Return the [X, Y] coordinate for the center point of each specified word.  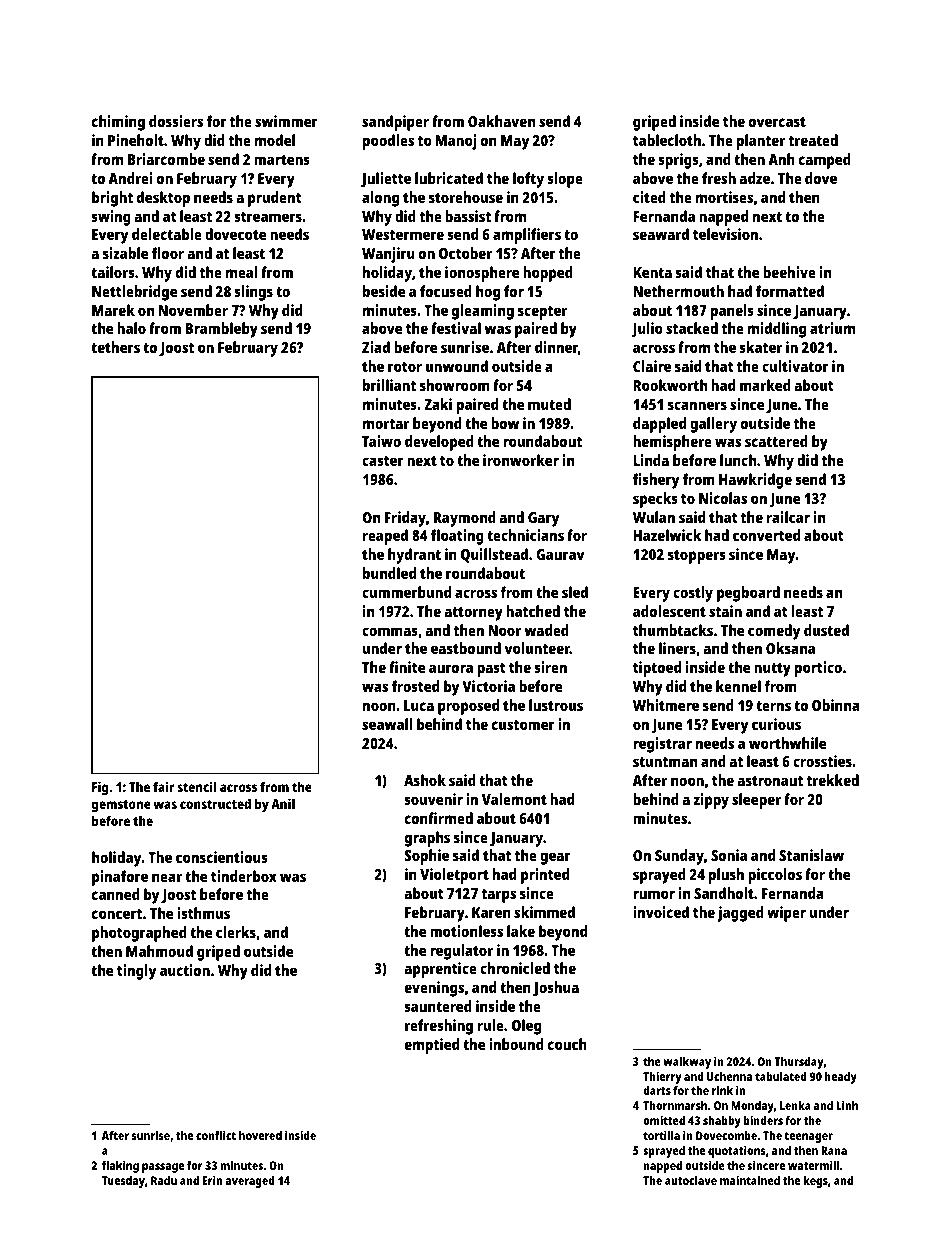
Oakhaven [501, 121]
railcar [788, 517]
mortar [386, 424]
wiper [786, 914]
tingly [136, 972]
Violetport [454, 876]
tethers [115, 347]
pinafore [120, 878]
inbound [516, 1044]
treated [813, 140]
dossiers [176, 121]
